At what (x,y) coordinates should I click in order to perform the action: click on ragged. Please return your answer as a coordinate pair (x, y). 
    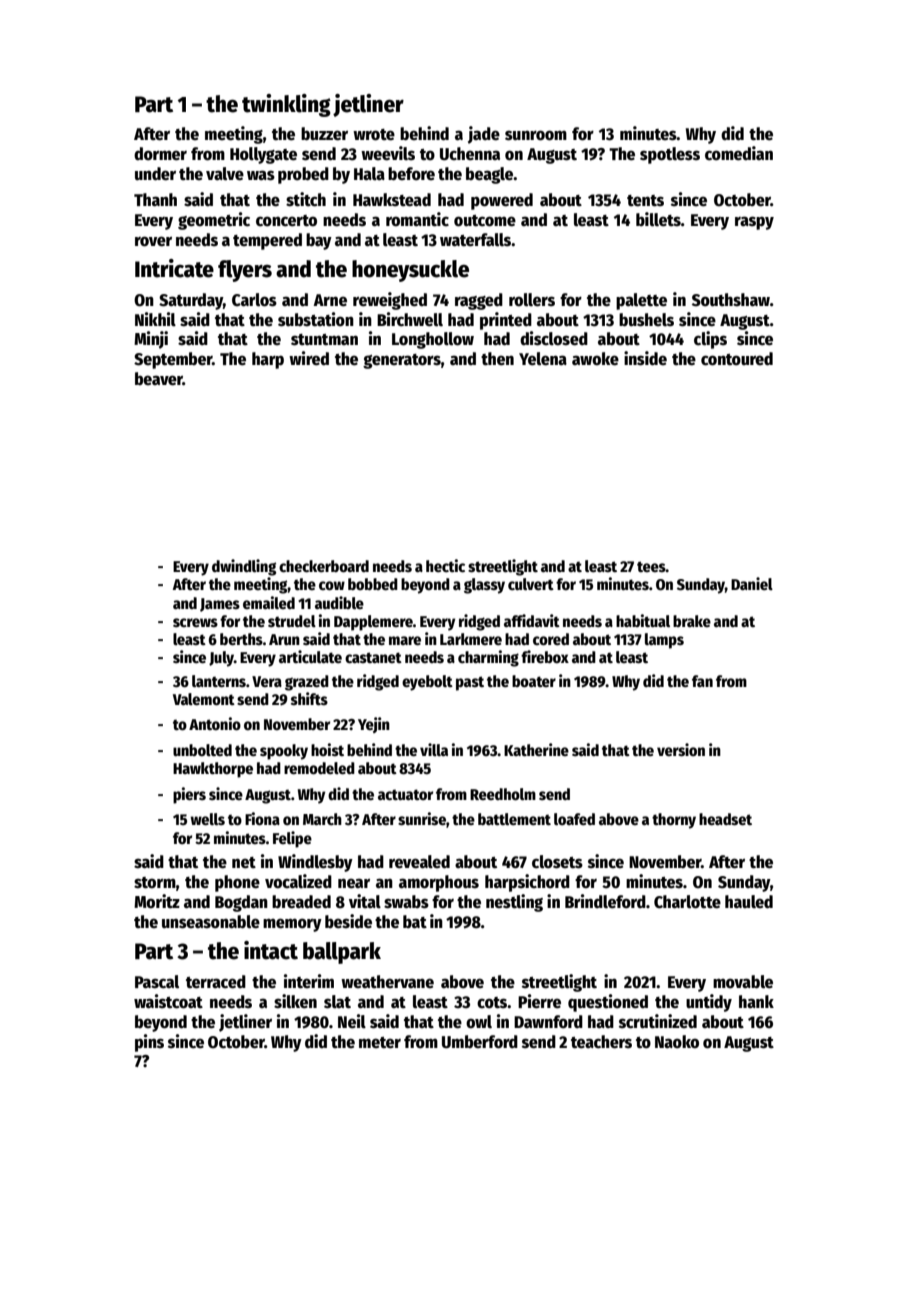
    Looking at the image, I should click on (479, 301).
